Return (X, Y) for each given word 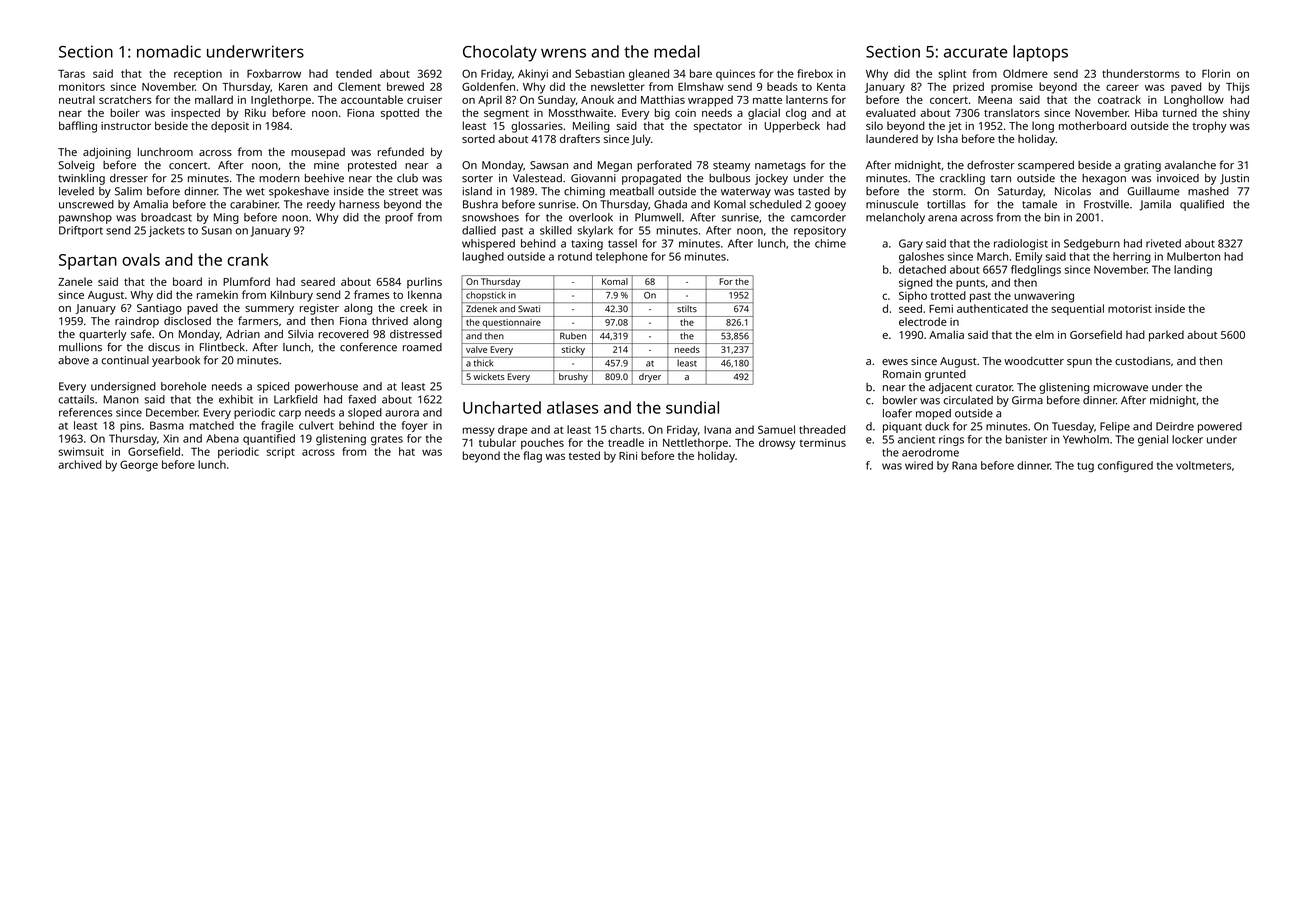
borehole (183, 386)
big (662, 114)
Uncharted (502, 407)
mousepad (318, 153)
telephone (622, 257)
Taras (71, 74)
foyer (415, 426)
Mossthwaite (581, 112)
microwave (1121, 387)
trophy (1210, 127)
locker (1187, 439)
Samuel (776, 429)
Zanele (75, 281)
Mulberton (1193, 256)
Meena (995, 100)
